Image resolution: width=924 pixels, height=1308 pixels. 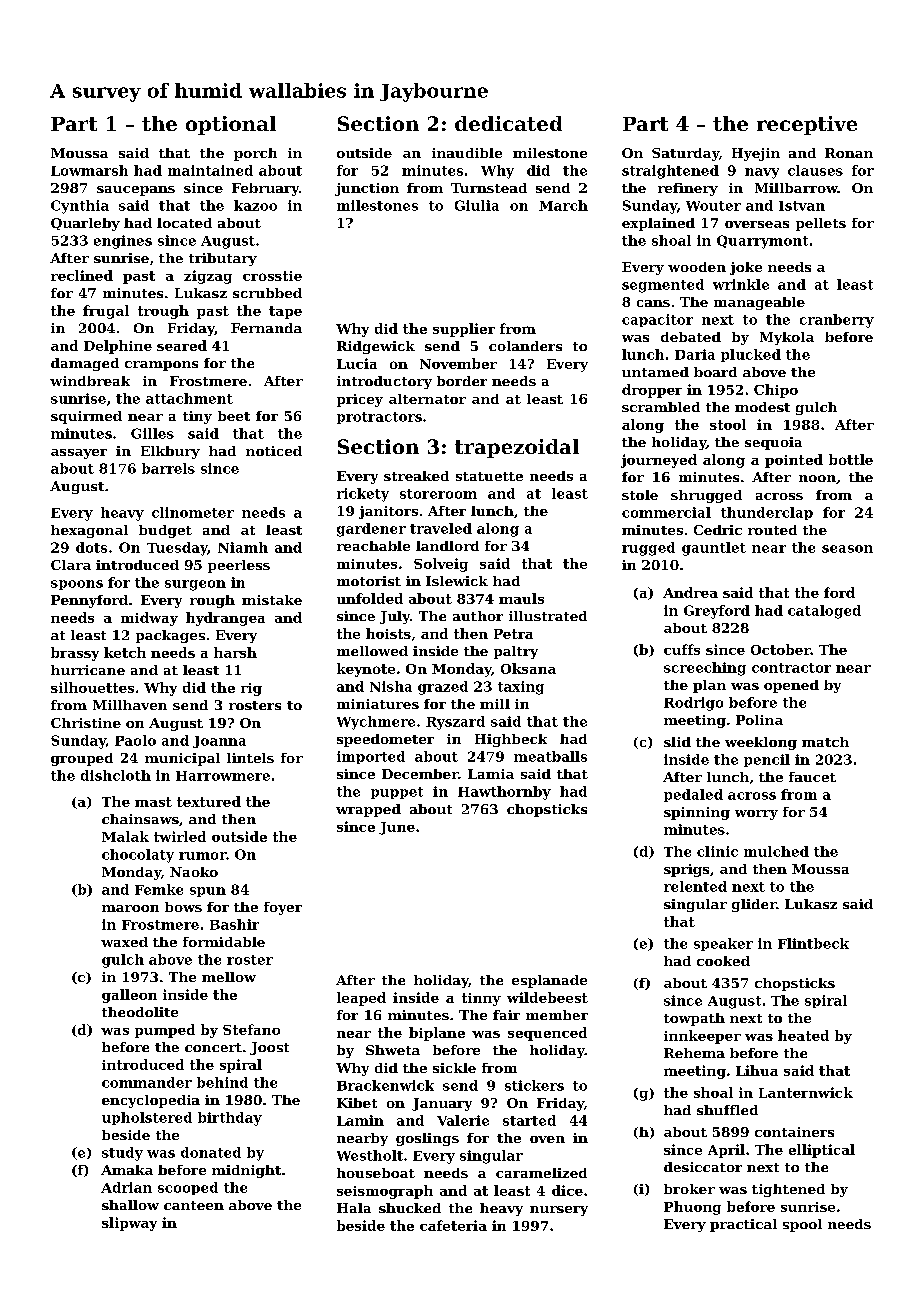 What do you see at coordinates (129, 1224) in the document?
I see `slipway` at bounding box center [129, 1224].
